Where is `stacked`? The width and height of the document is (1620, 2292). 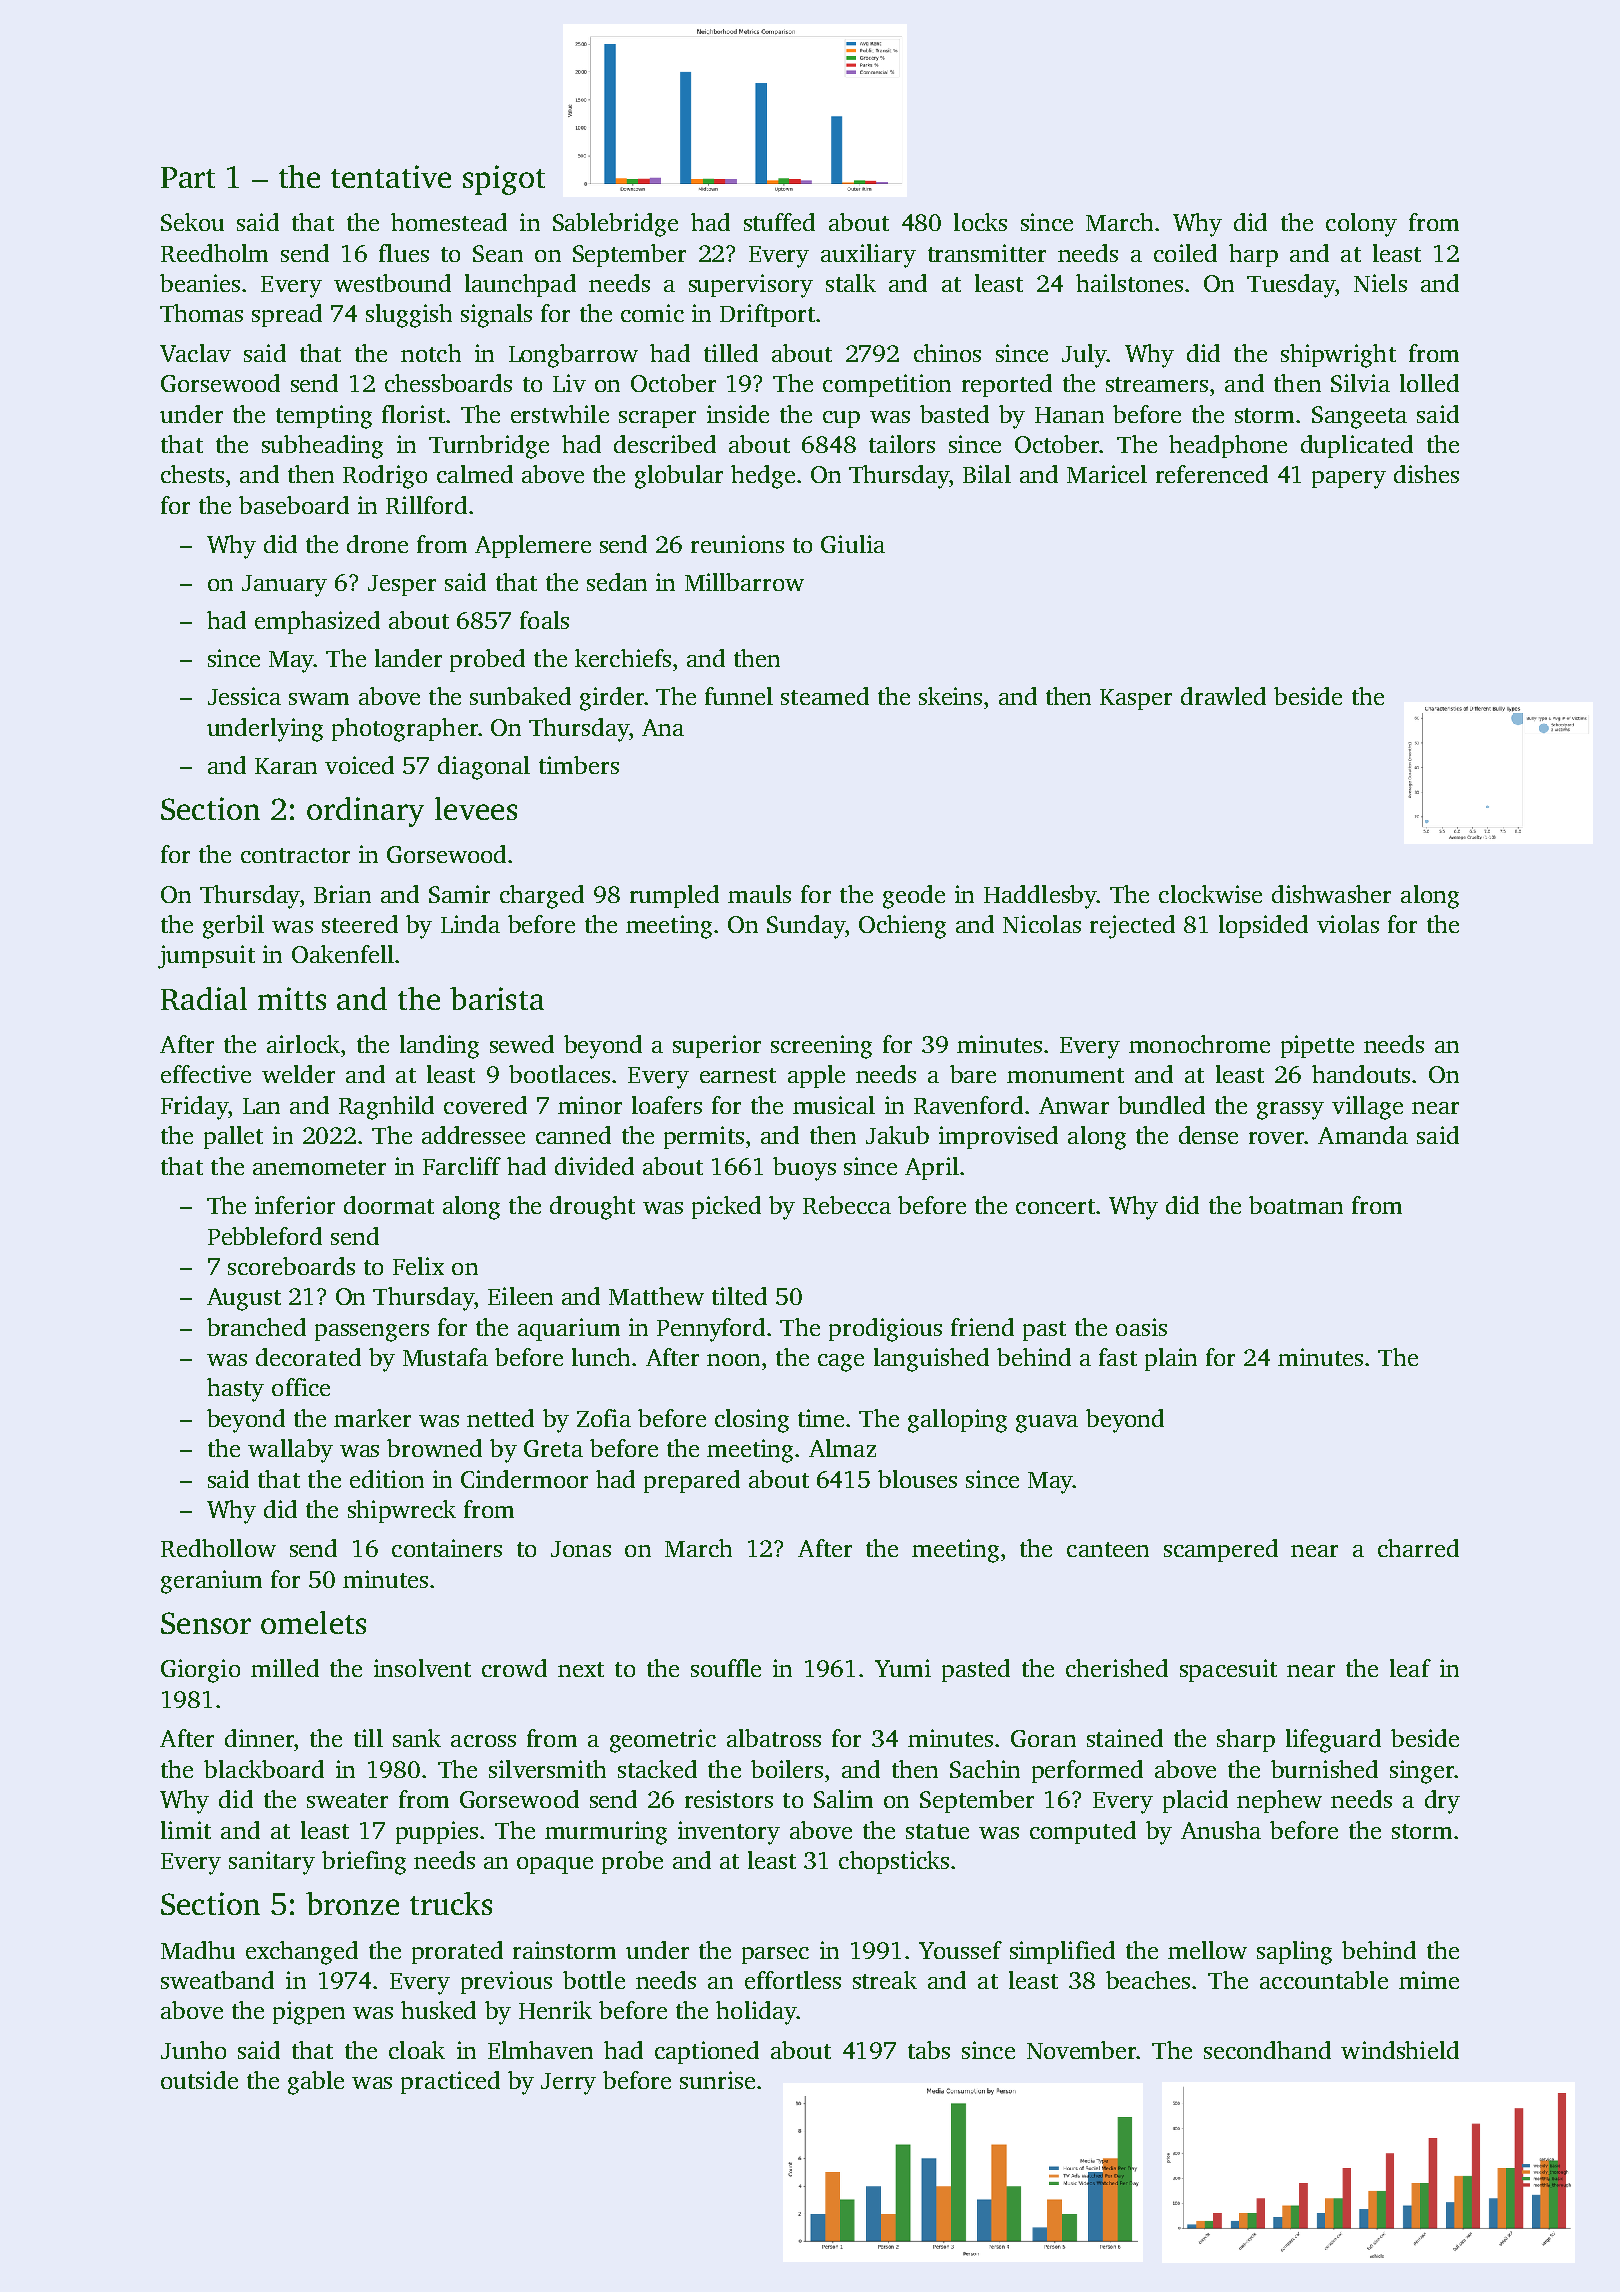
stacked is located at coordinates (657, 1769).
